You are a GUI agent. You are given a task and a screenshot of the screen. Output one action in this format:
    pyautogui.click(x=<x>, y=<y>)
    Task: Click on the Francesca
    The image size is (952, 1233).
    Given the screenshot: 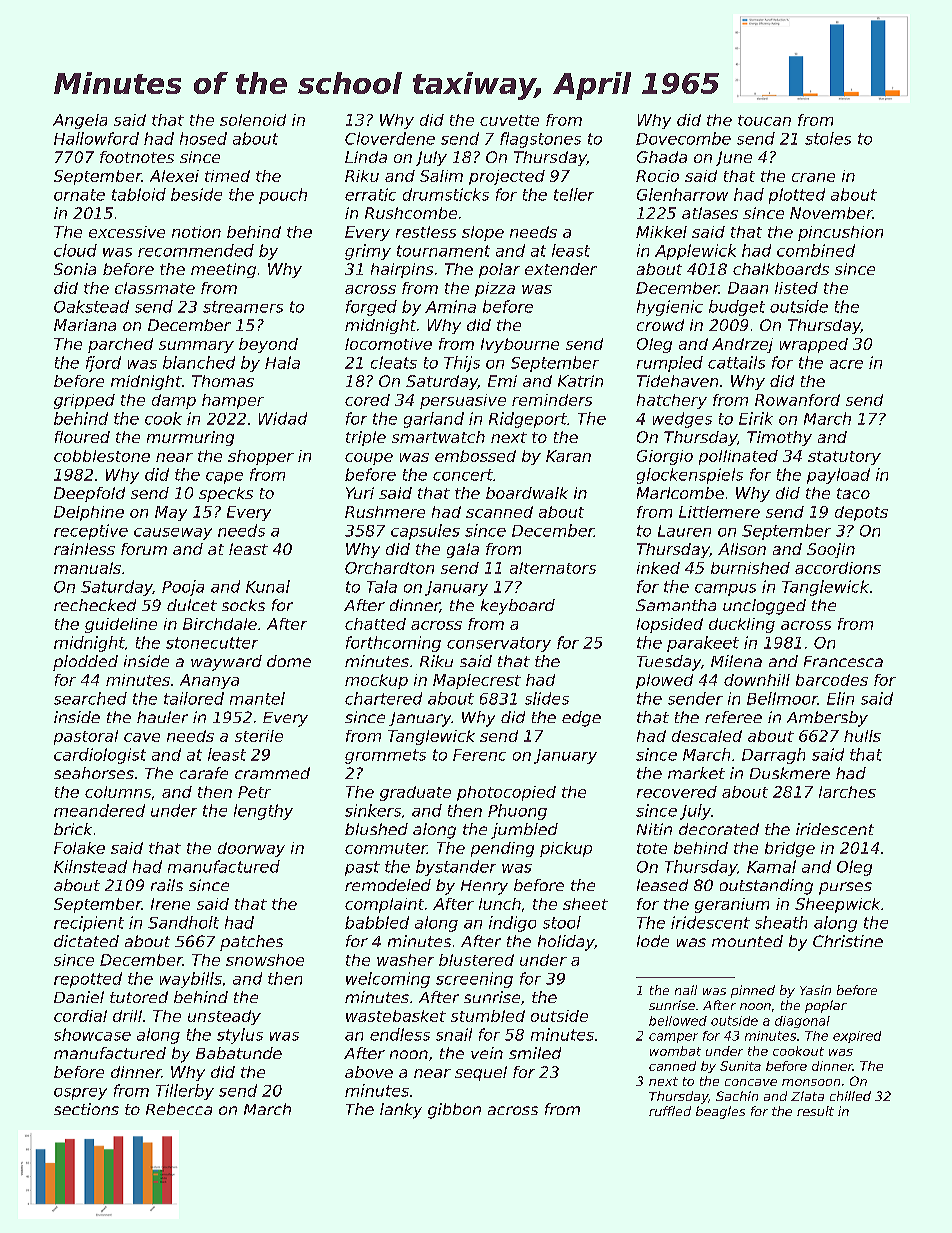 What is the action you would take?
    pyautogui.click(x=843, y=661)
